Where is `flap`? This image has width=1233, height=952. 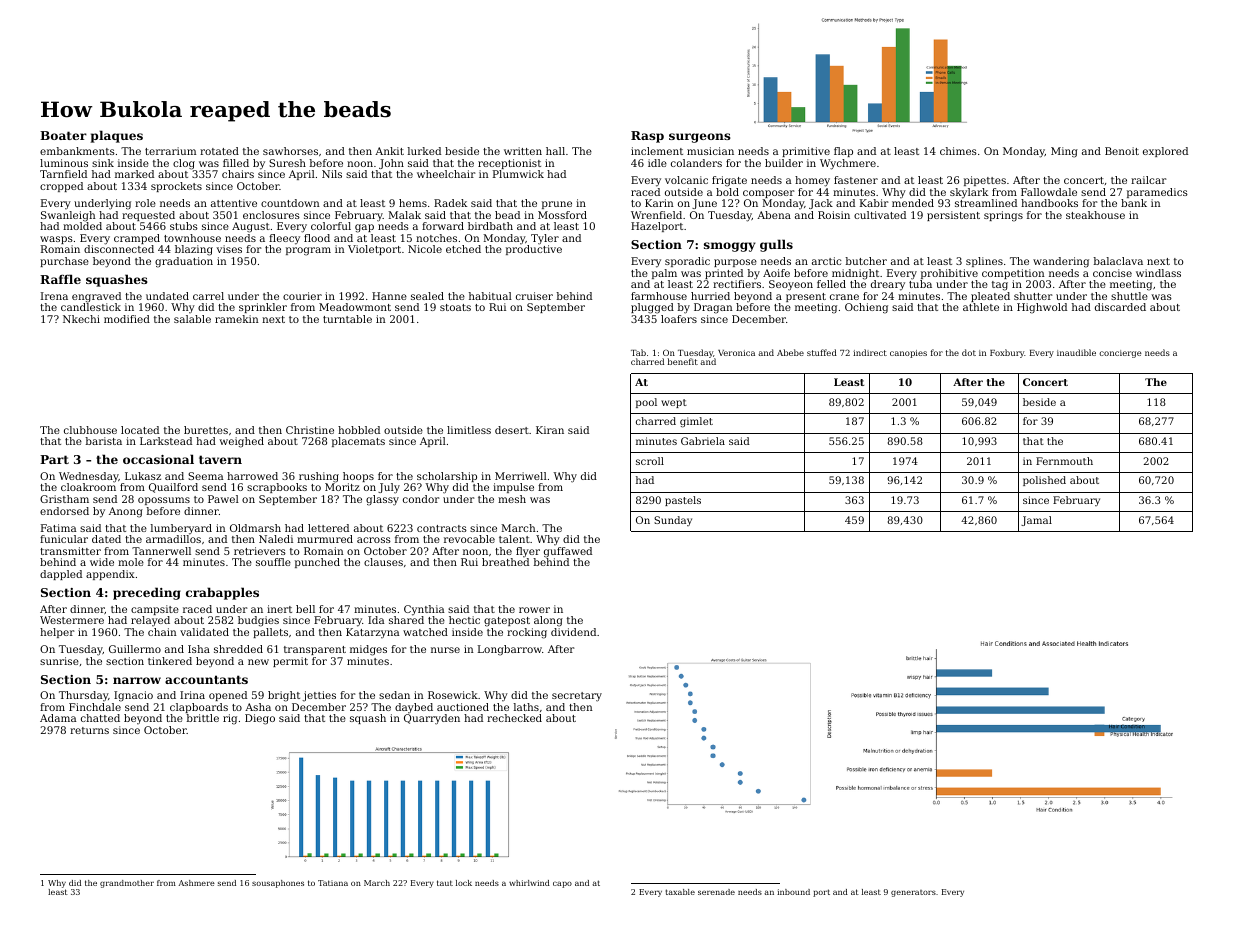 flap is located at coordinates (843, 152).
